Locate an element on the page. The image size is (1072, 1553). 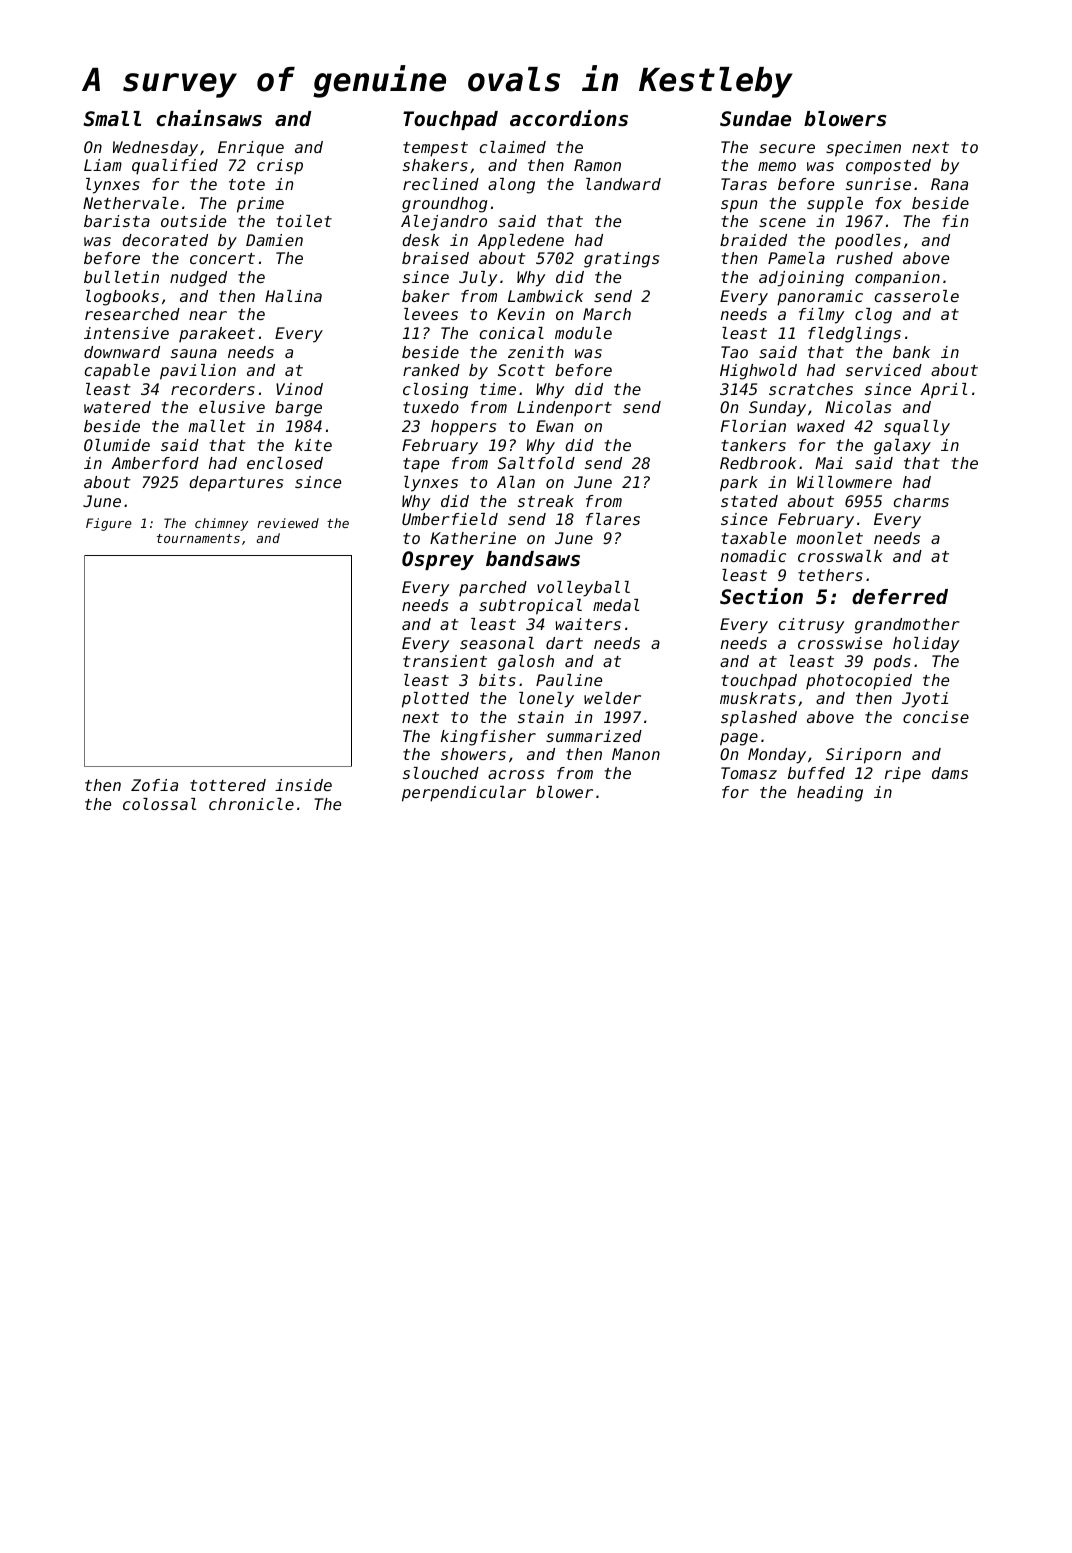
welder is located at coordinates (612, 698).
